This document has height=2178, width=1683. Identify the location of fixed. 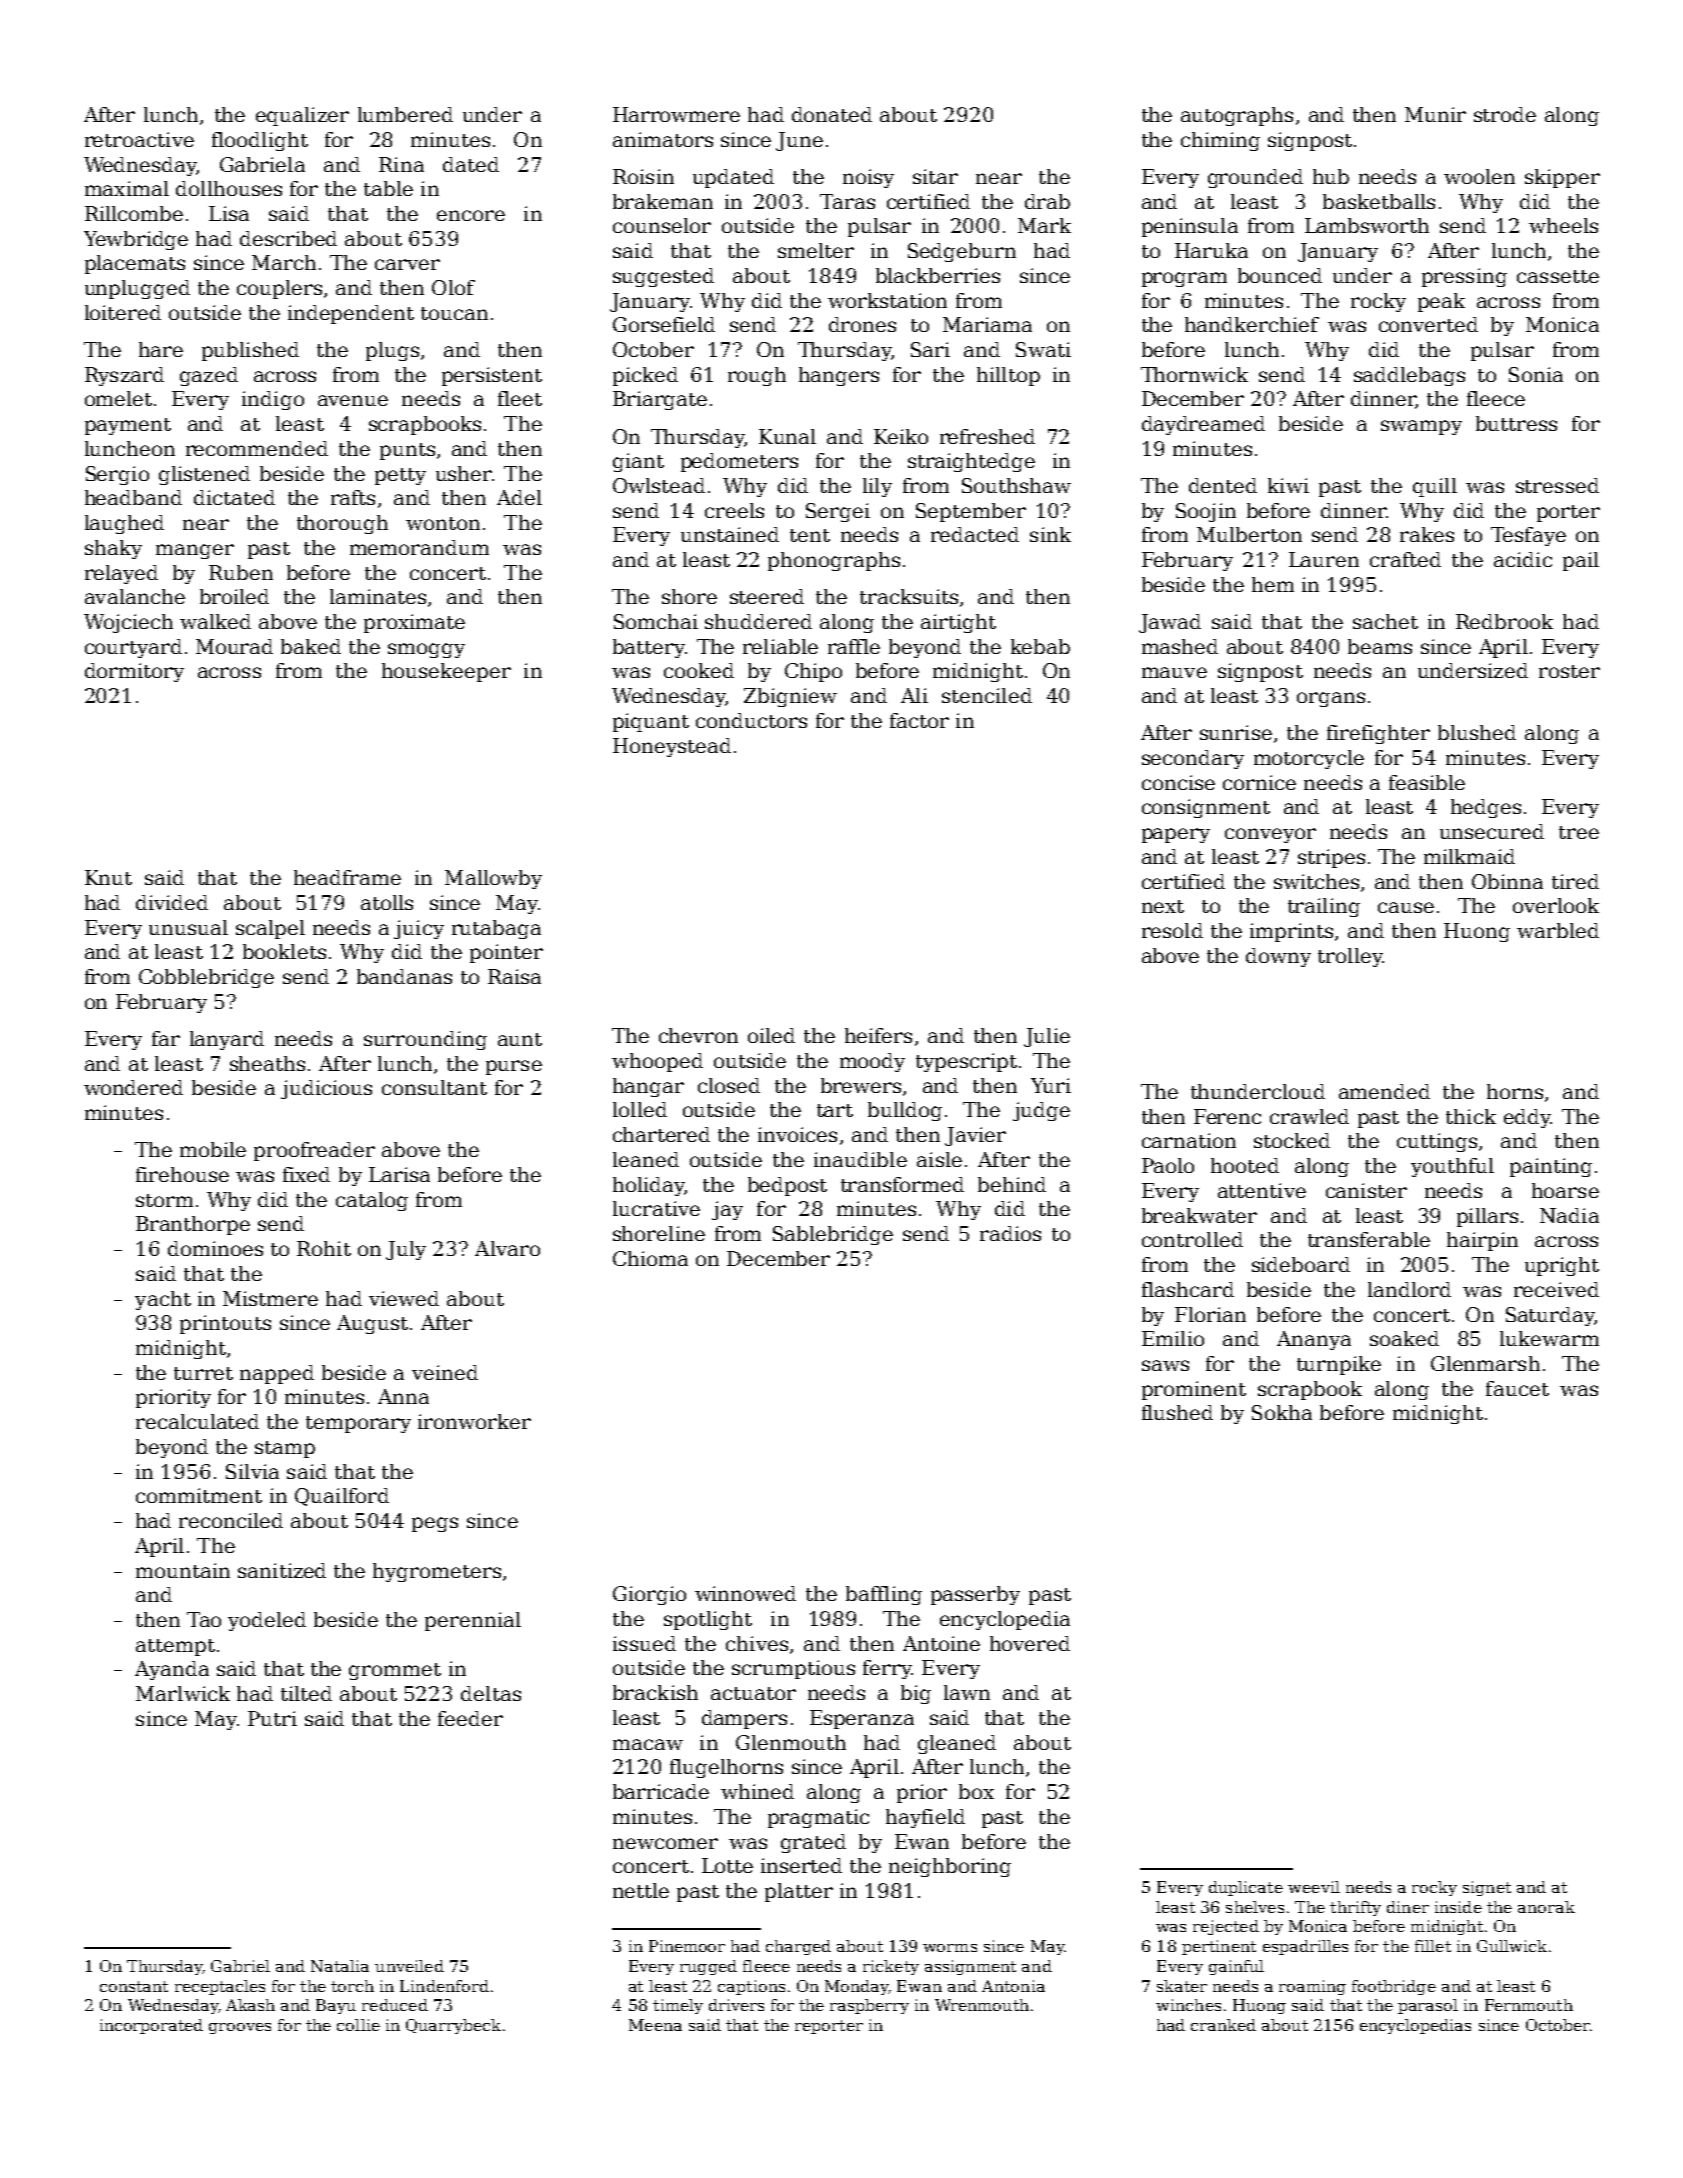
(306, 1174).
